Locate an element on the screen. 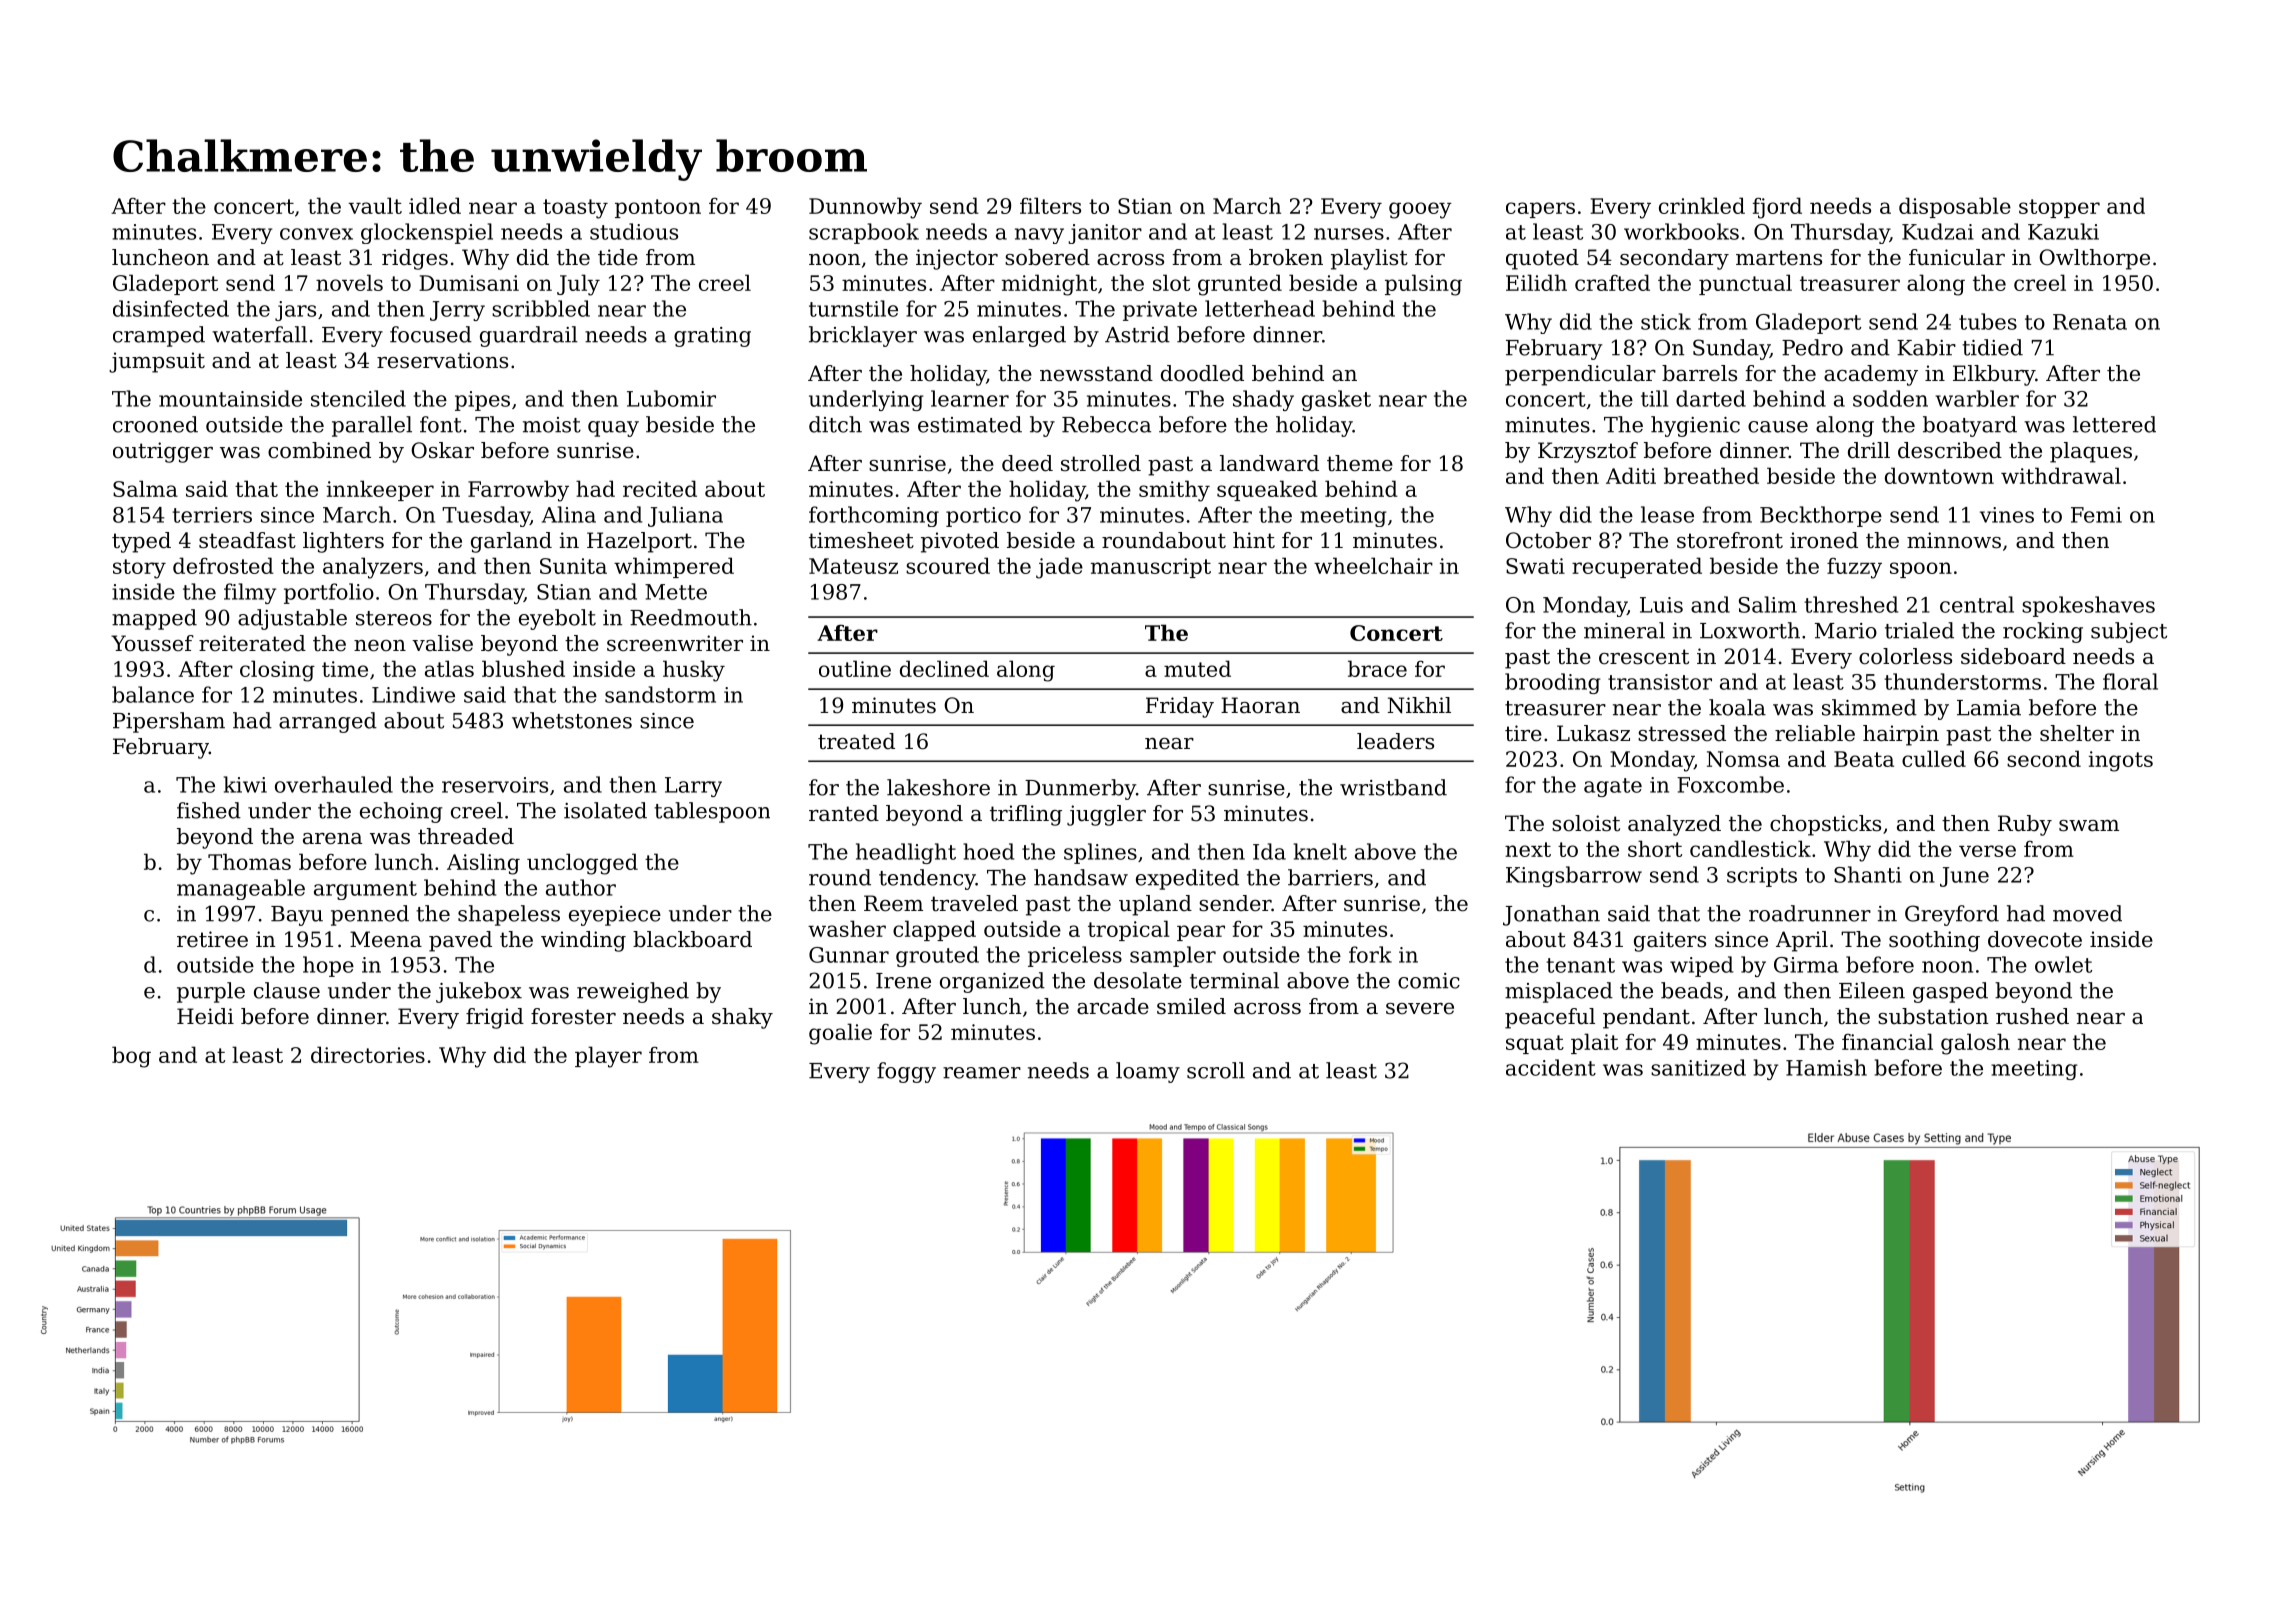 The height and width of the screenshot is (1614, 2282). Krzysztof is located at coordinates (1588, 452).
